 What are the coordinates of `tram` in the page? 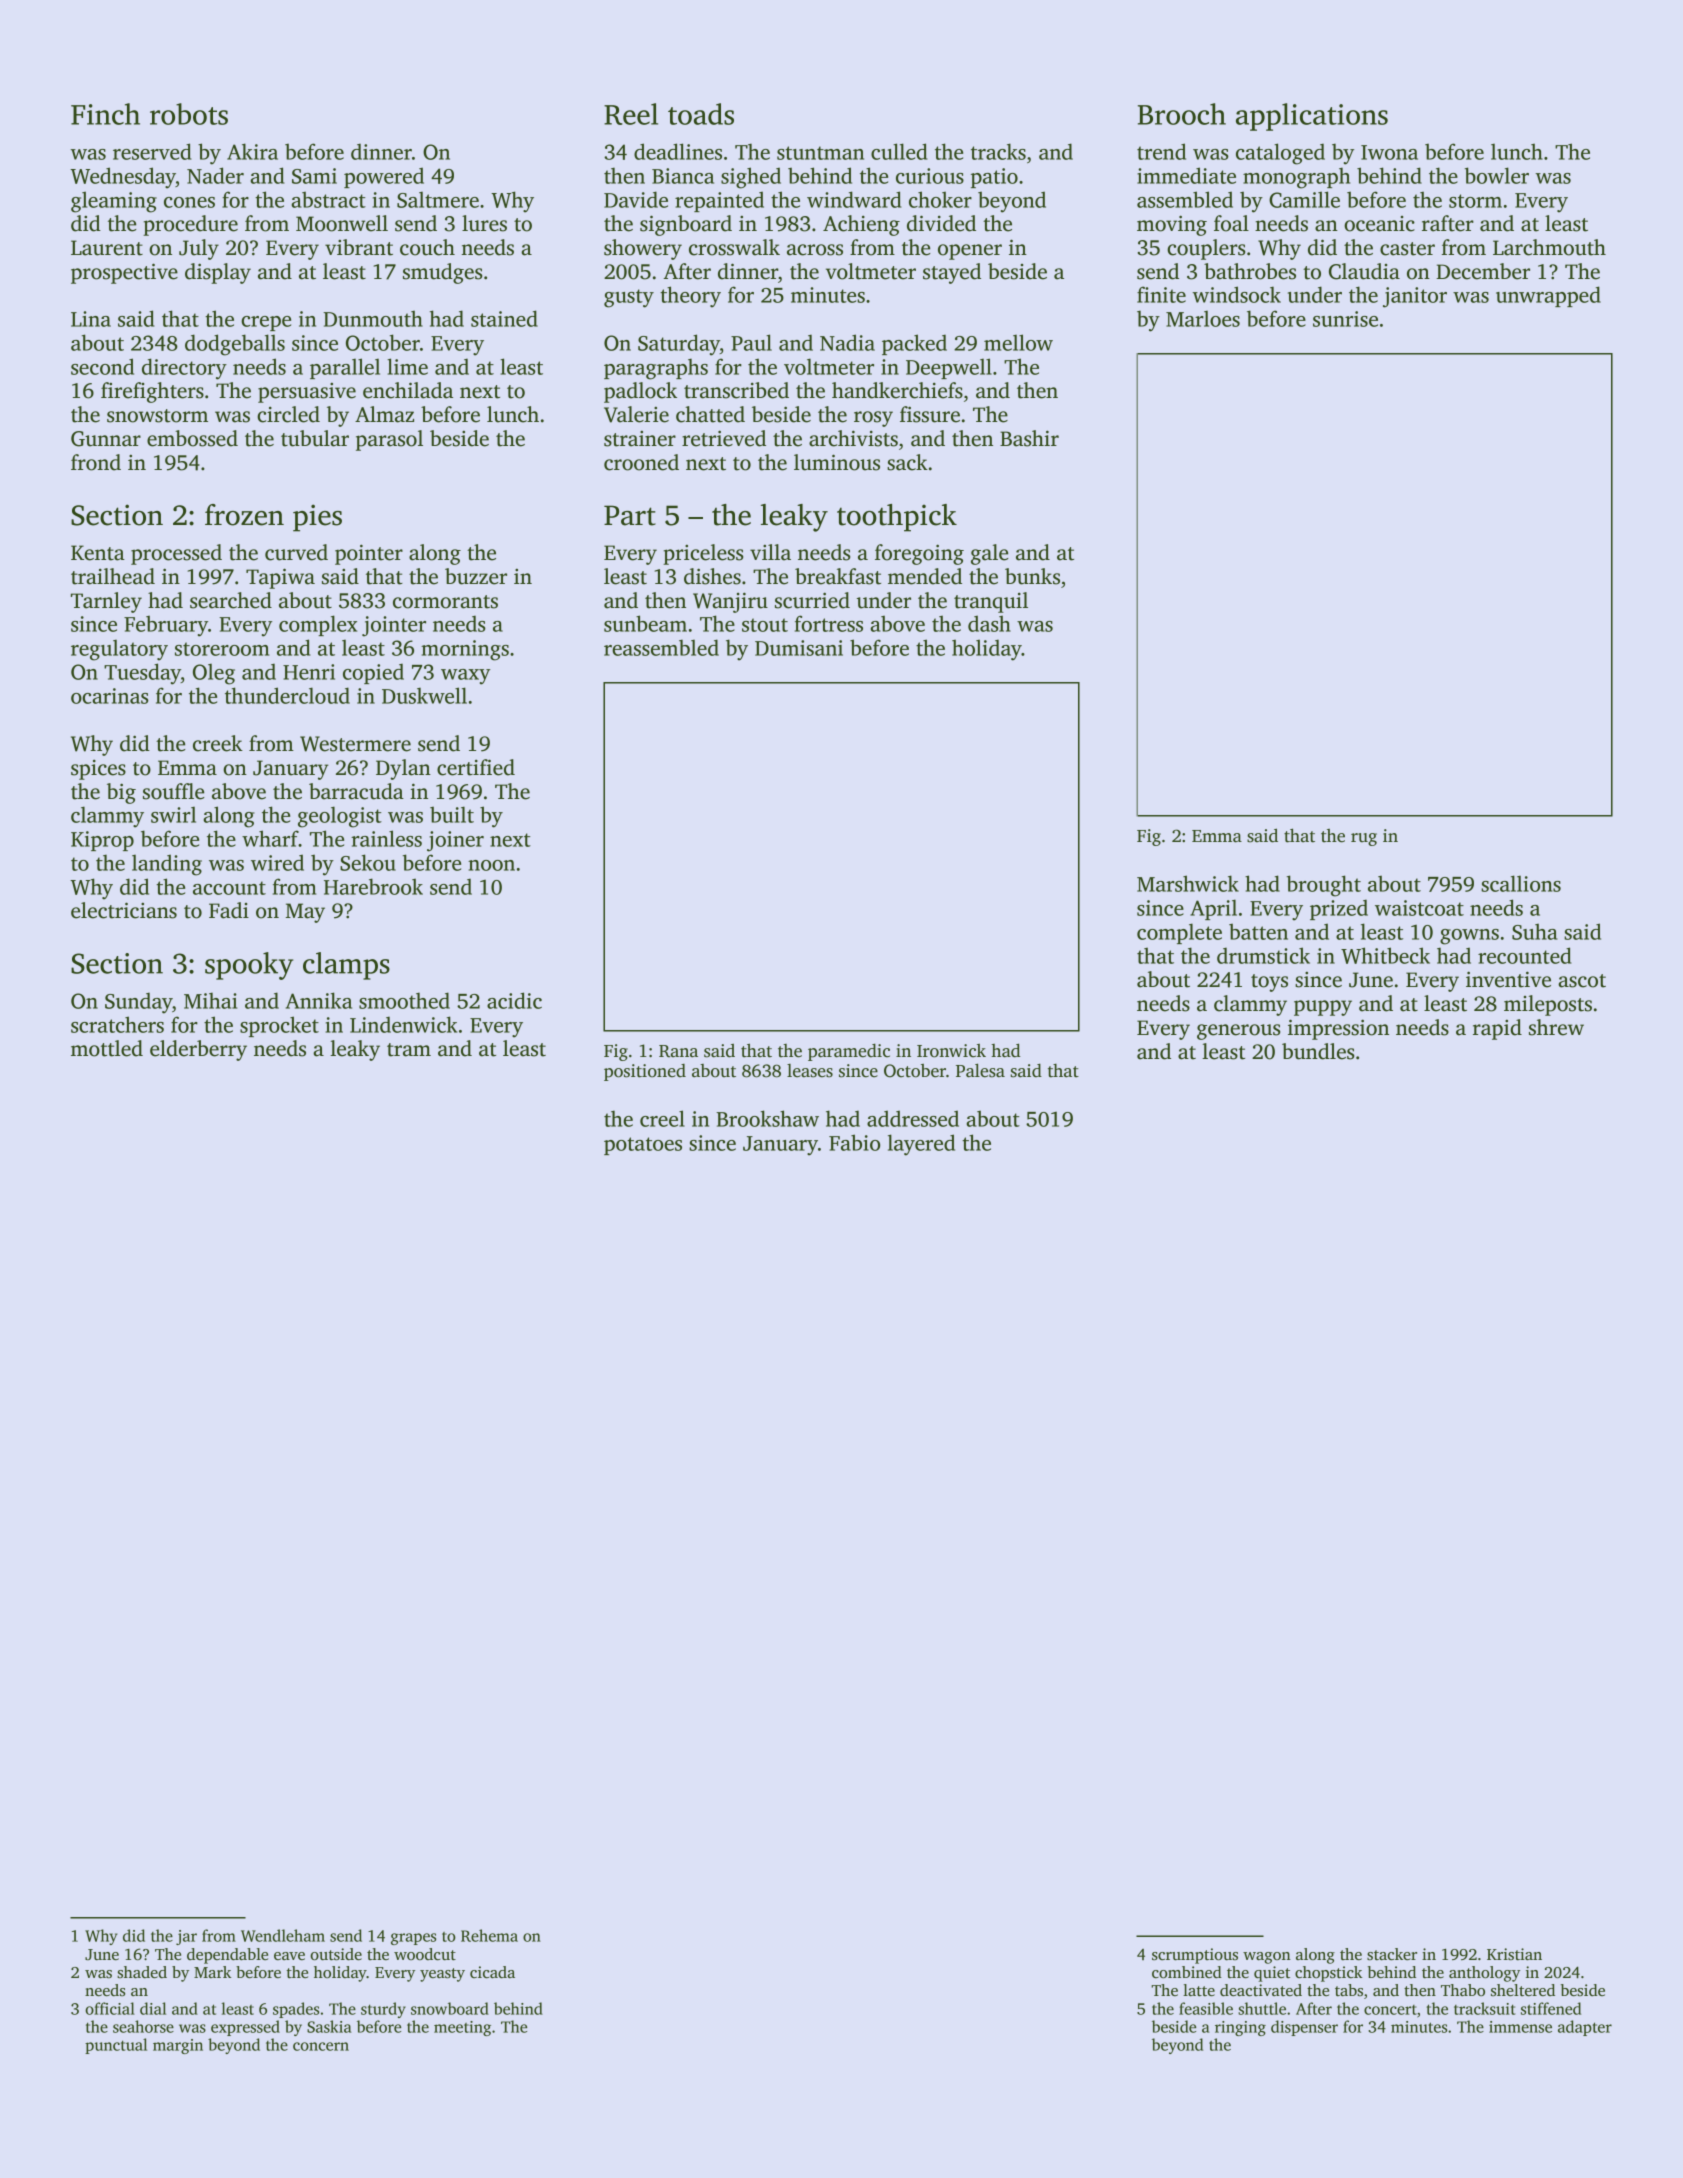 It's located at (409, 1050).
